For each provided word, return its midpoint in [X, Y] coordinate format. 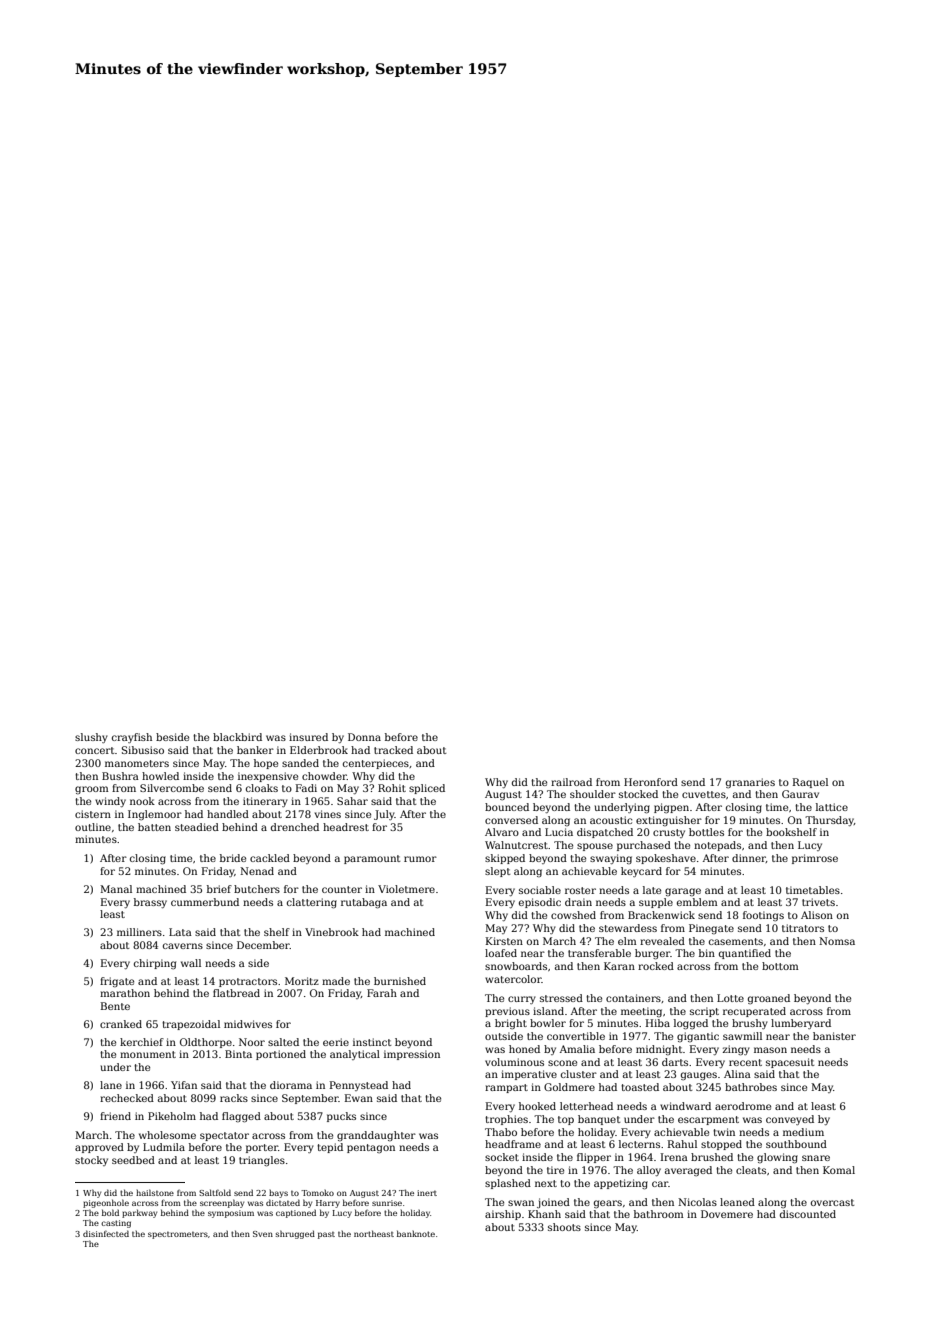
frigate [117, 982]
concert [95, 750]
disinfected [106, 1233]
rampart [506, 1088]
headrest [346, 827]
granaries [750, 783]
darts [675, 1062]
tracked [393, 750]
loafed [501, 953]
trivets [818, 902]
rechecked [127, 1098]
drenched [295, 827]
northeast [374, 1233]
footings [763, 916]
